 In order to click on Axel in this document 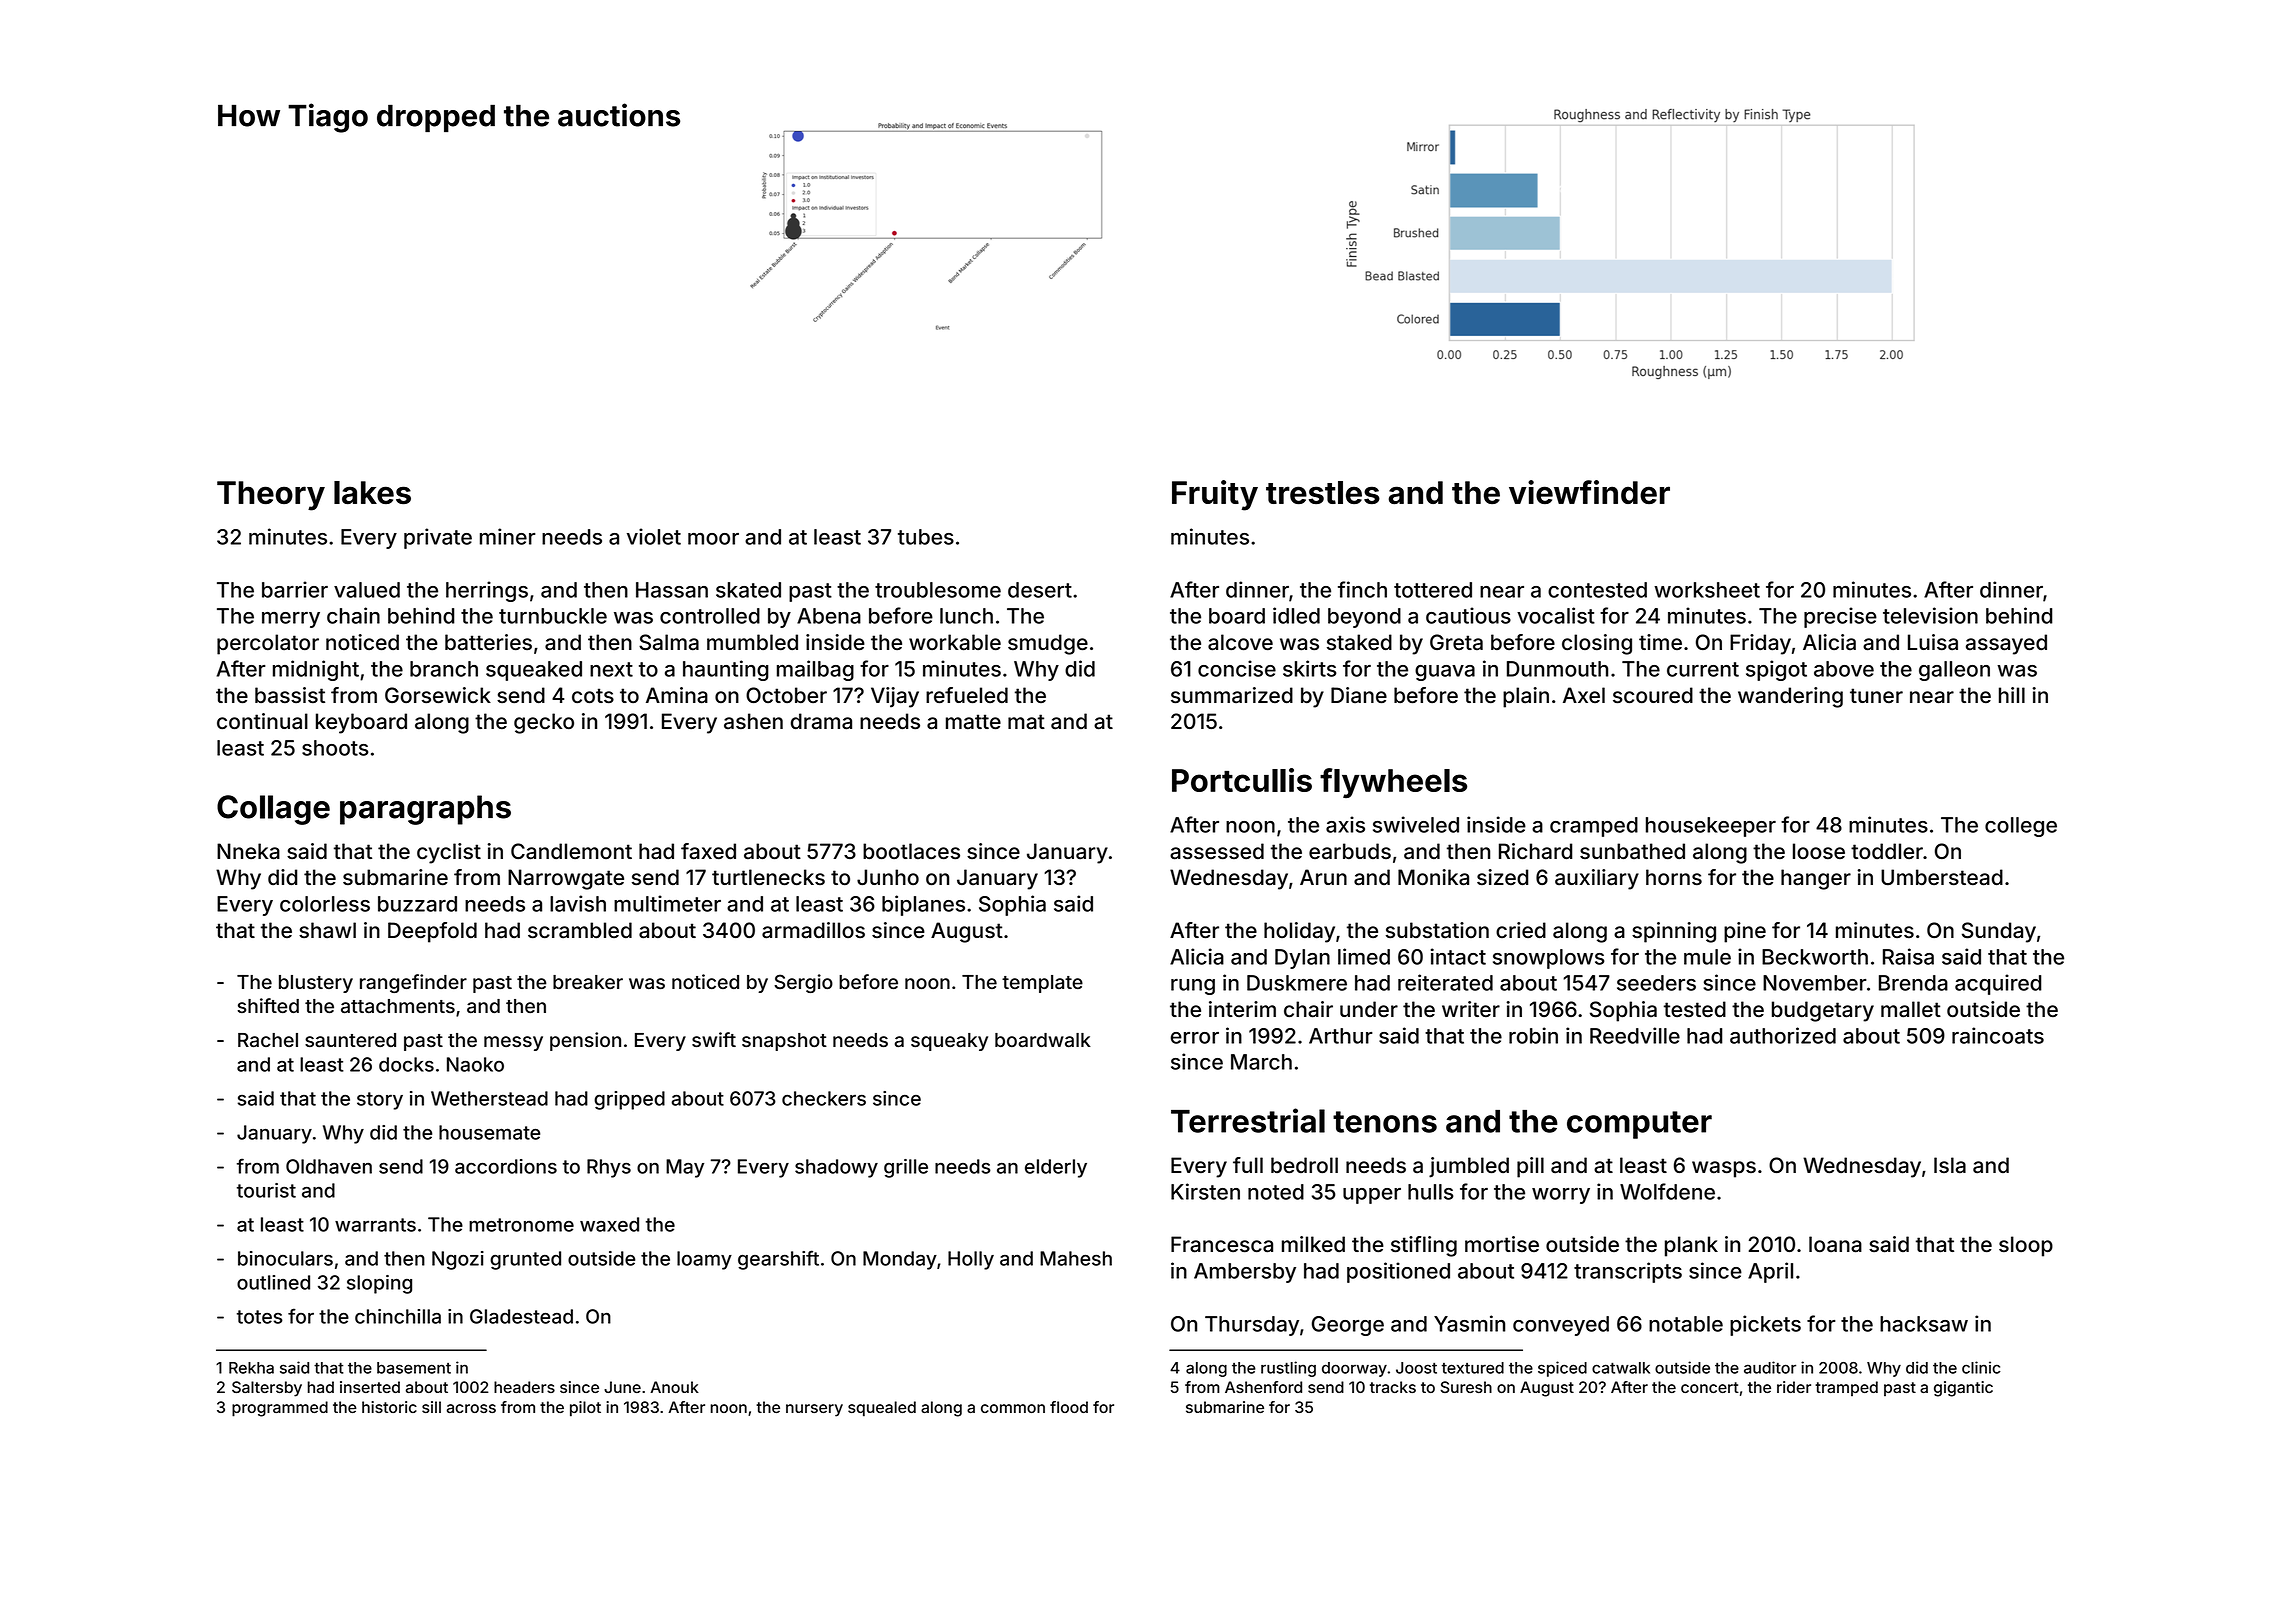, I will do `click(1584, 695)`.
